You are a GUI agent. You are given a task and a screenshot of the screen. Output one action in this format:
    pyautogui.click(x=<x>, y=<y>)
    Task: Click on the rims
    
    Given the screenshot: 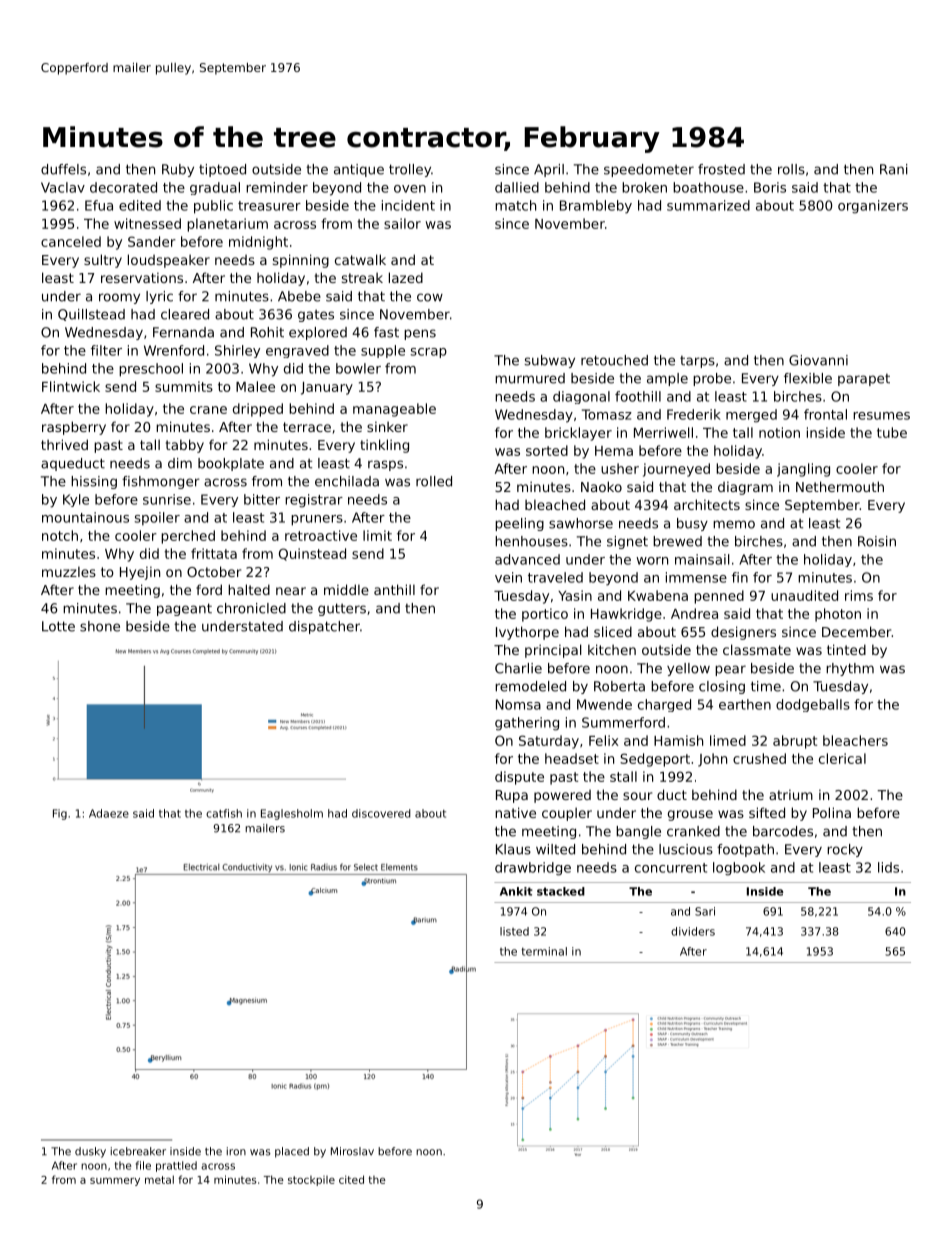 What is the action you would take?
    pyautogui.click(x=859, y=595)
